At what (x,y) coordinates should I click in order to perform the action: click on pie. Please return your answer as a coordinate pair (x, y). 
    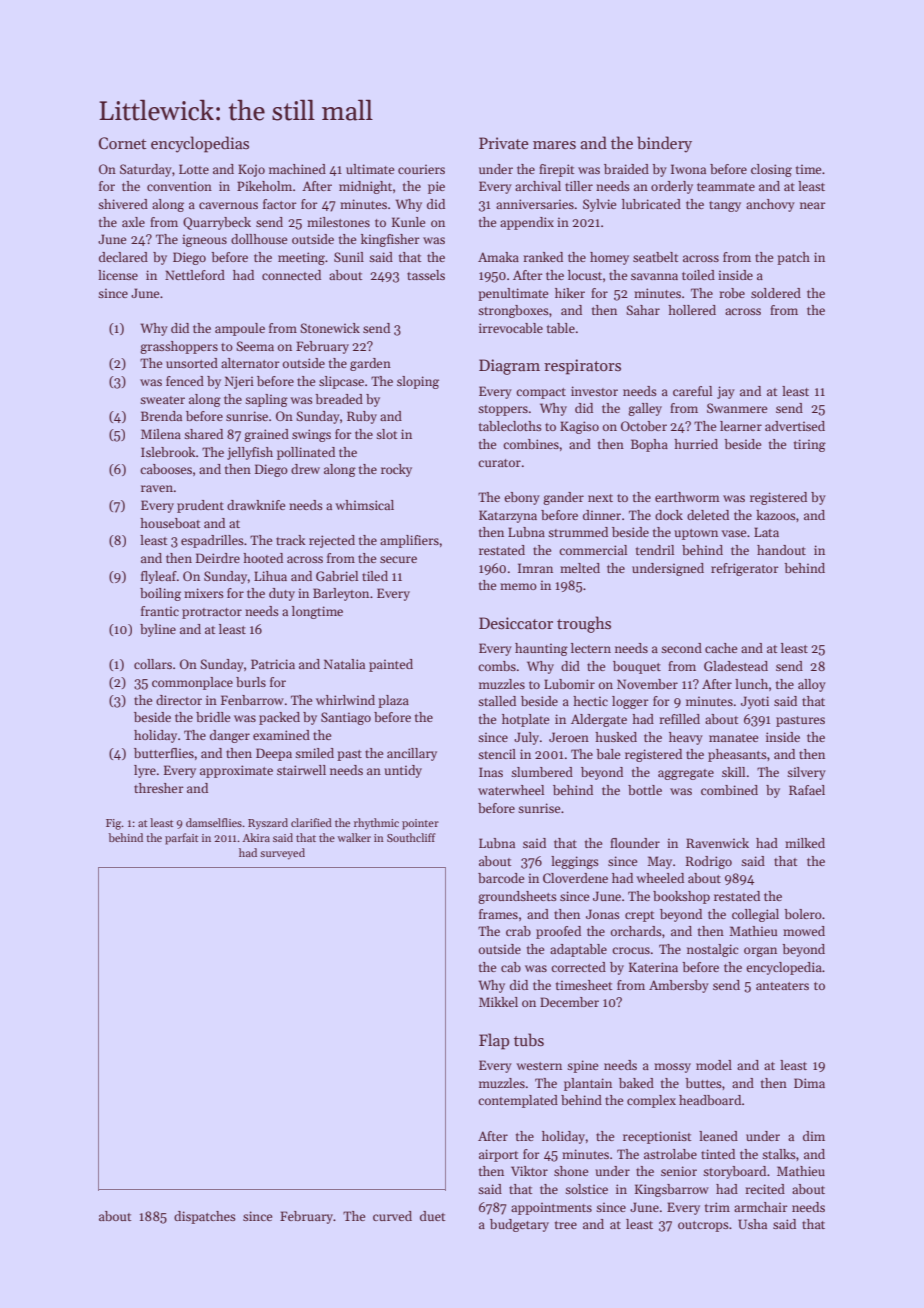
    Looking at the image, I should click on (436, 187).
